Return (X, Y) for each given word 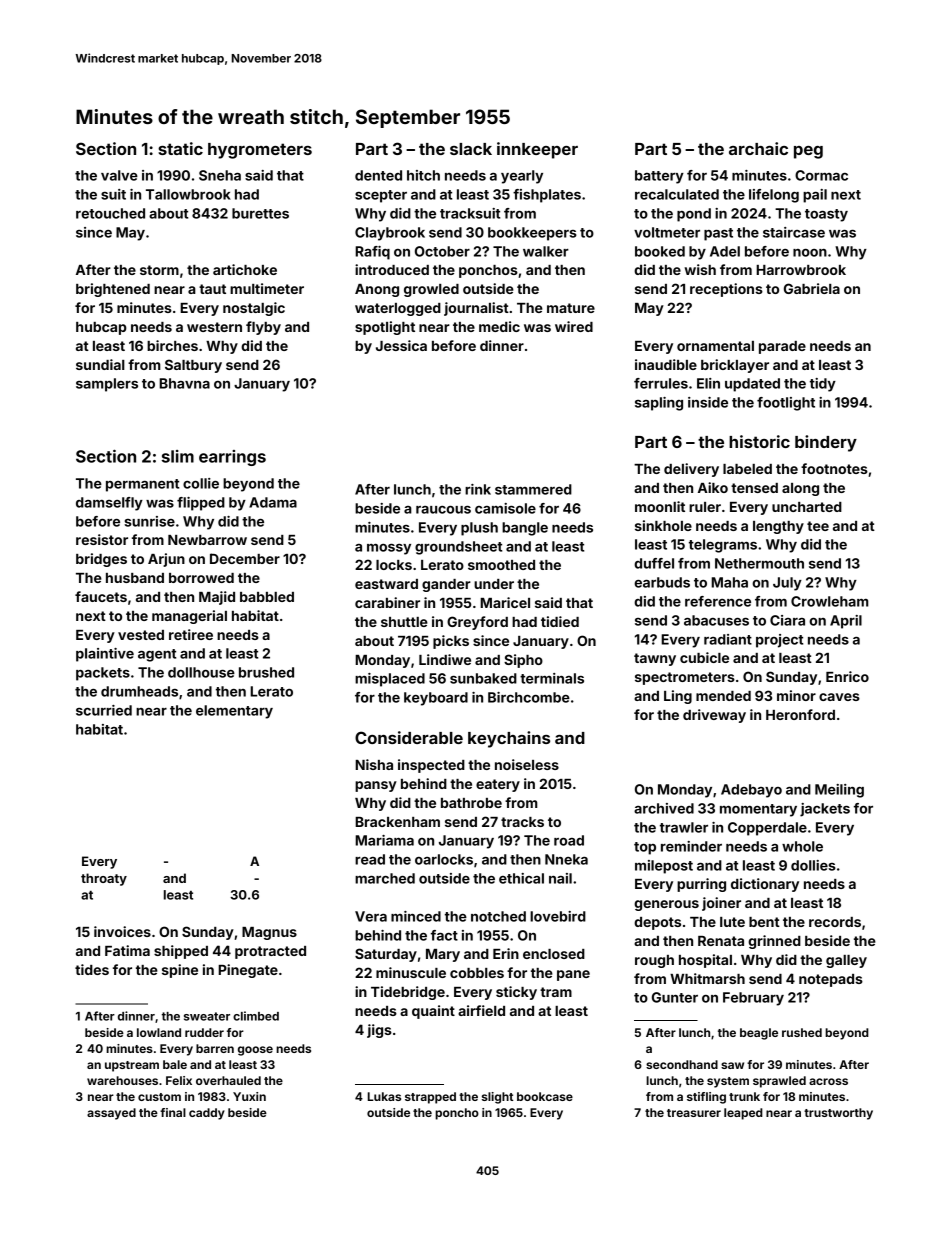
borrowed (201, 578)
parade (782, 347)
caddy (207, 1114)
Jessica (401, 345)
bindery (826, 443)
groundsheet (458, 548)
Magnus (269, 933)
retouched (110, 213)
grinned (774, 942)
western (214, 327)
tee (818, 526)
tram (556, 992)
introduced (392, 269)
